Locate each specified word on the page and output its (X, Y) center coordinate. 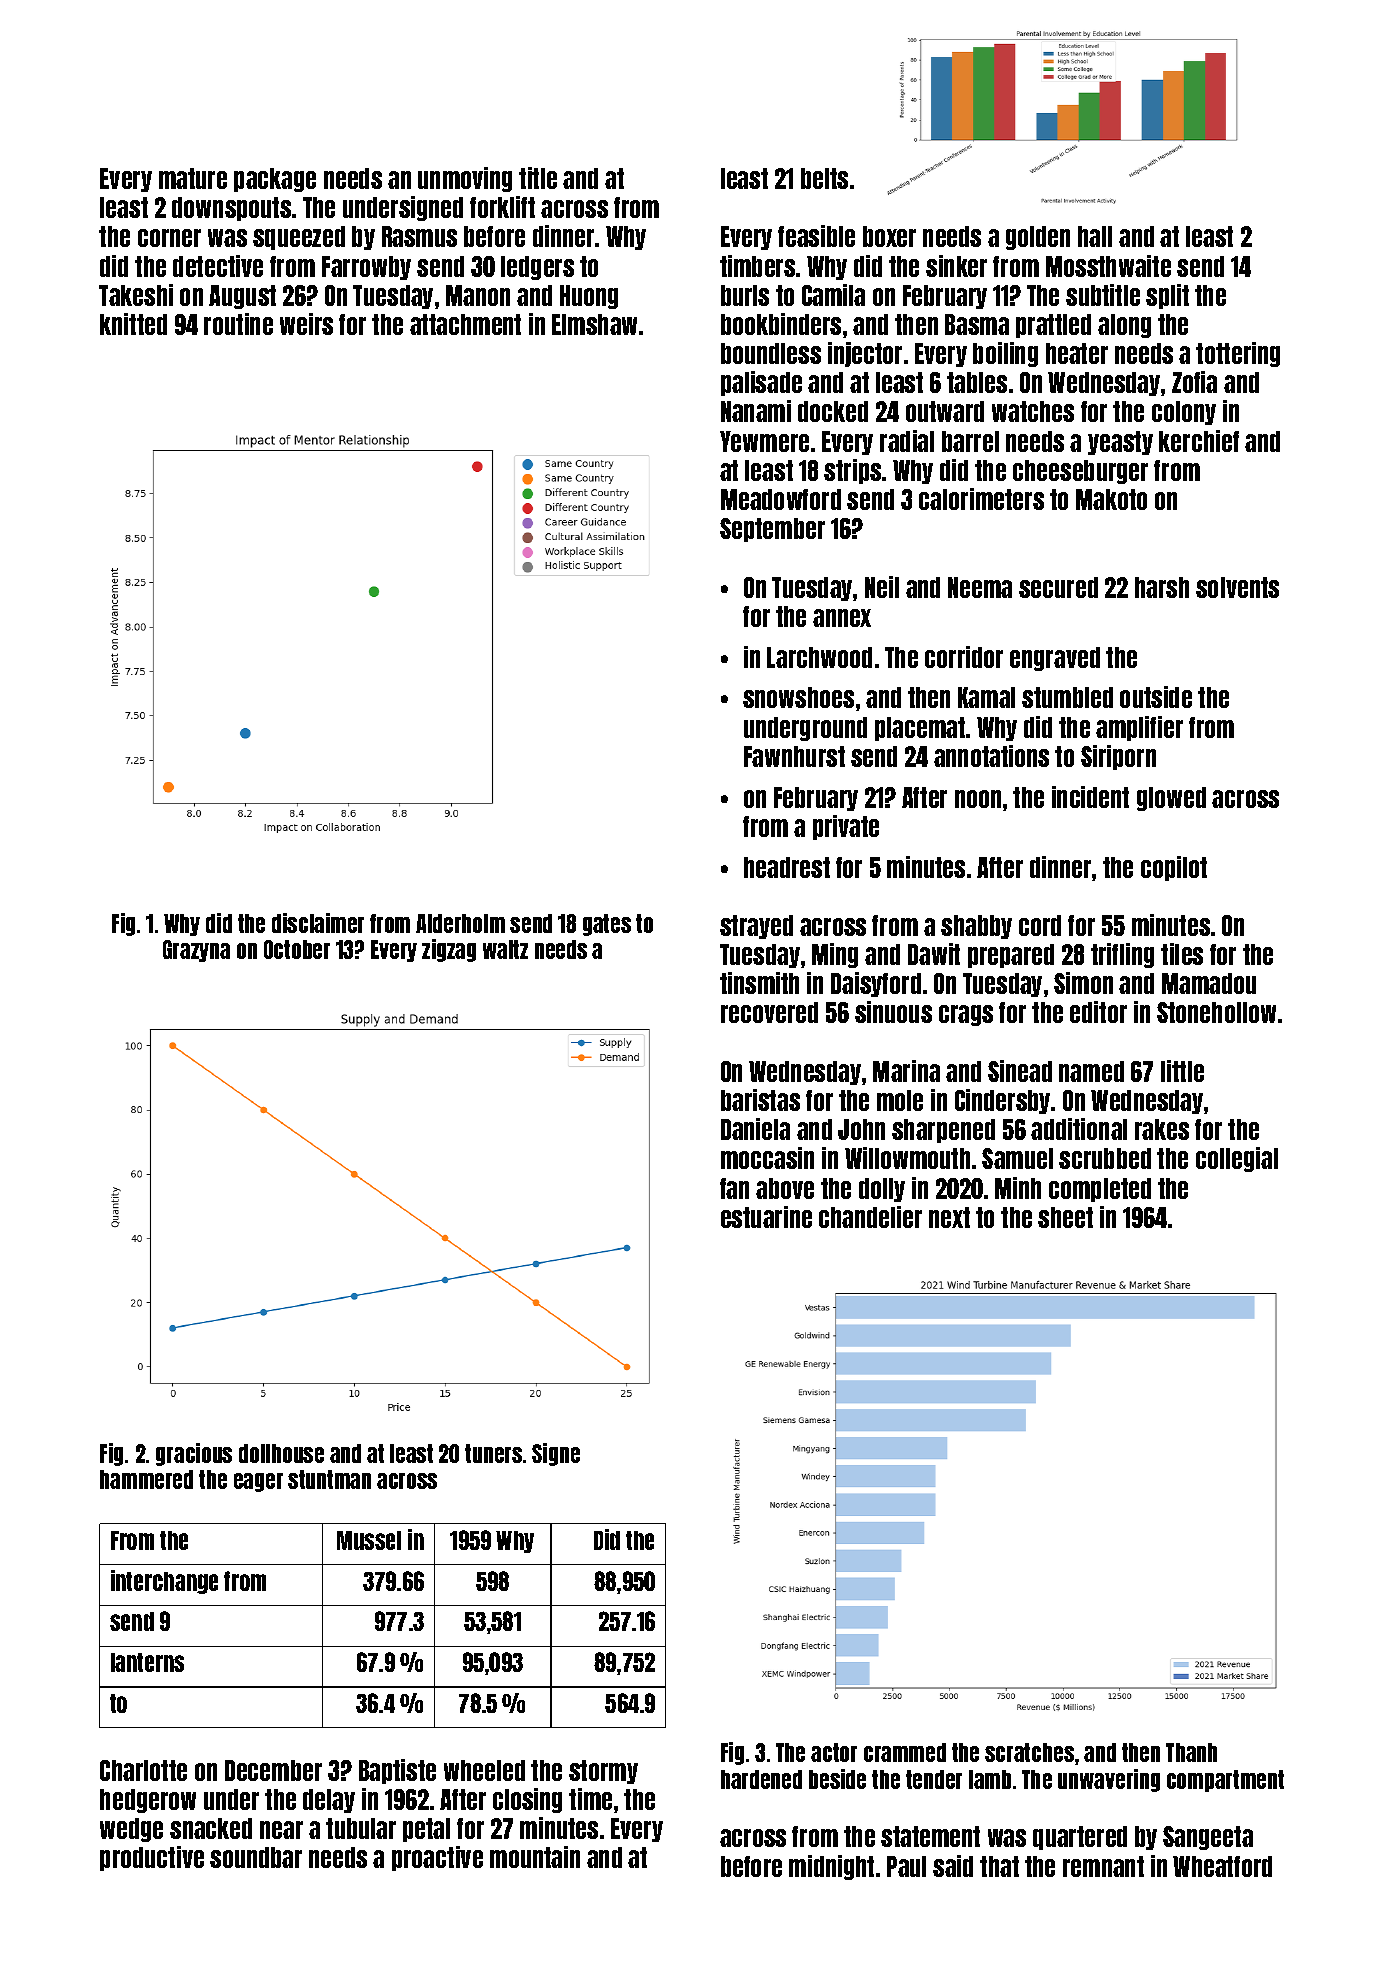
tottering (1238, 354)
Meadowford (781, 499)
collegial (1237, 1159)
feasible (816, 236)
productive (152, 1858)
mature (193, 178)
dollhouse (281, 1453)
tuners (493, 1453)
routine (238, 324)
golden (1038, 238)
